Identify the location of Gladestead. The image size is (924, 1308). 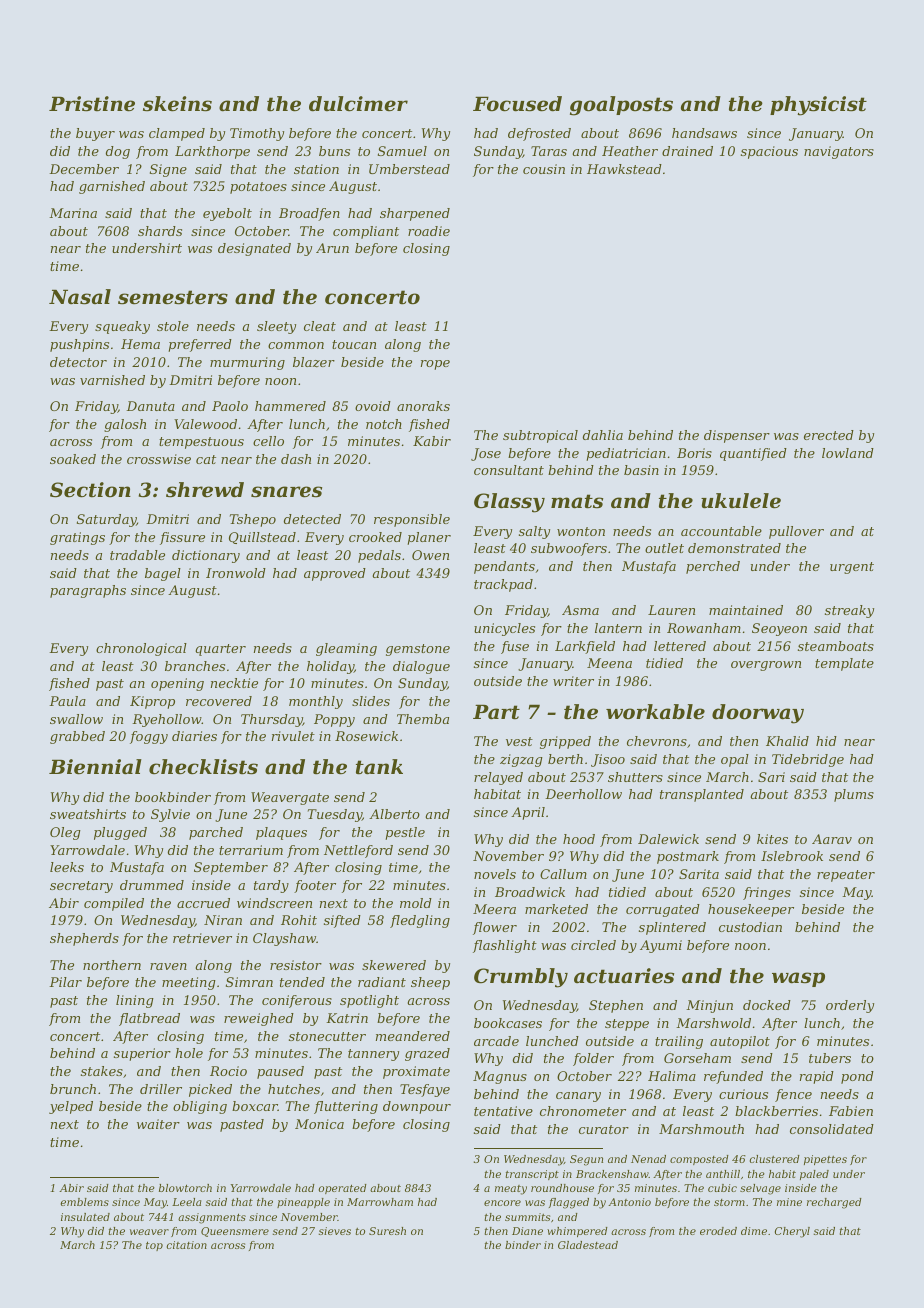
(588, 1245).
